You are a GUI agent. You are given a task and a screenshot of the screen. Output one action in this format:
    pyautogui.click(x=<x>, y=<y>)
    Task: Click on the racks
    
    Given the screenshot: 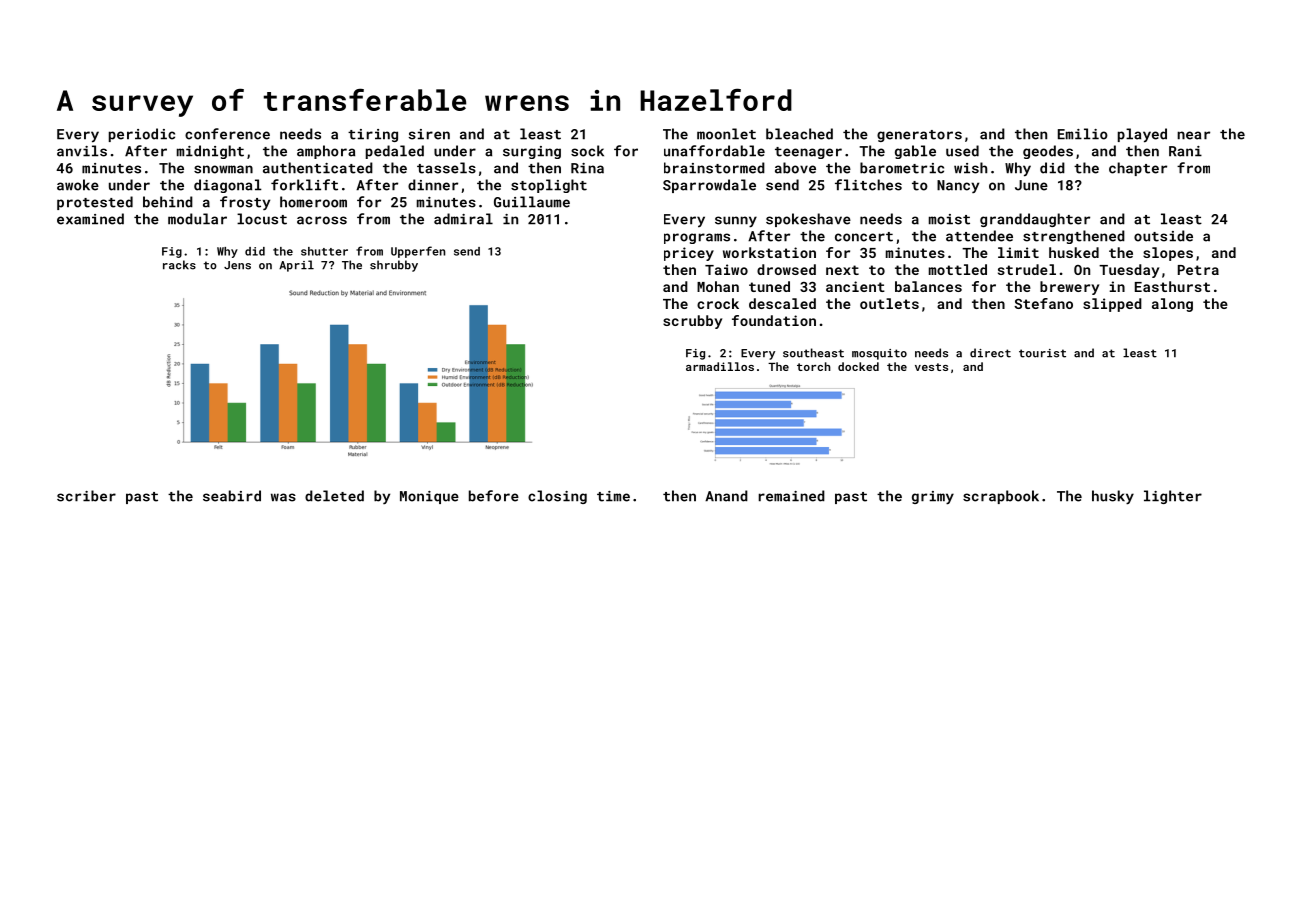 What is the action you would take?
    pyautogui.click(x=179, y=265)
